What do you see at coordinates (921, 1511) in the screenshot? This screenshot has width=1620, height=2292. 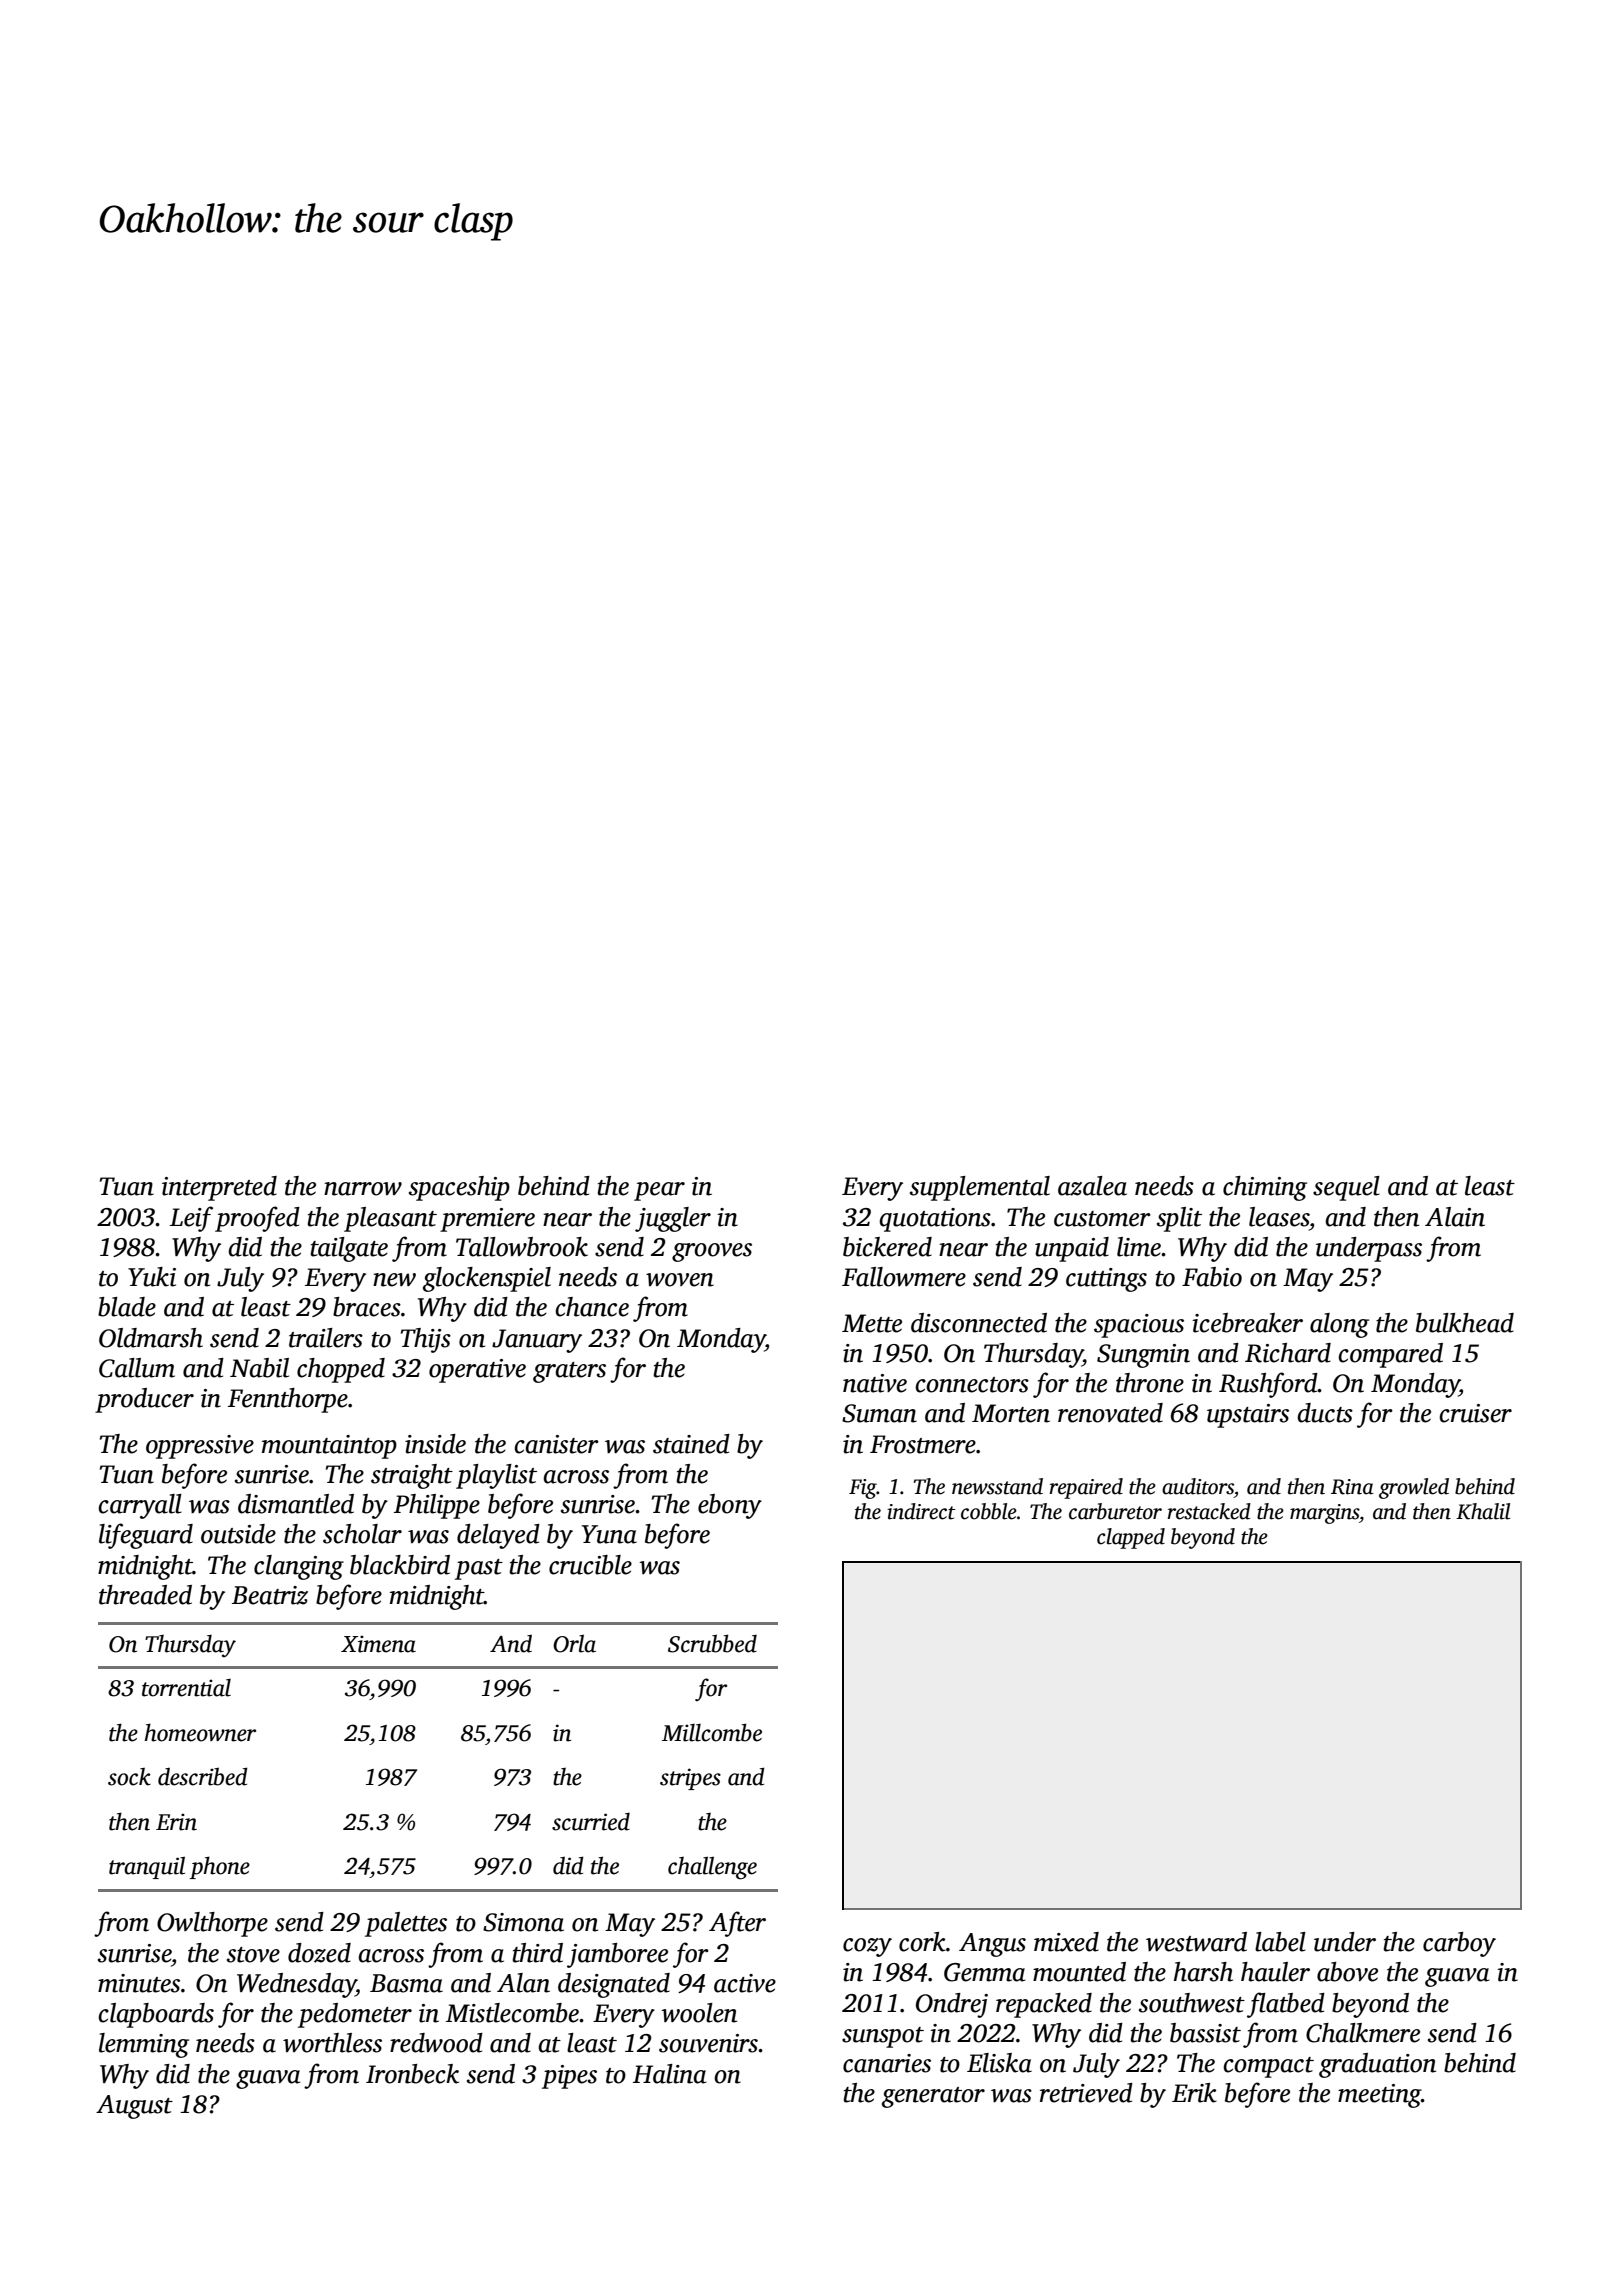 I see `indirect` at bounding box center [921, 1511].
